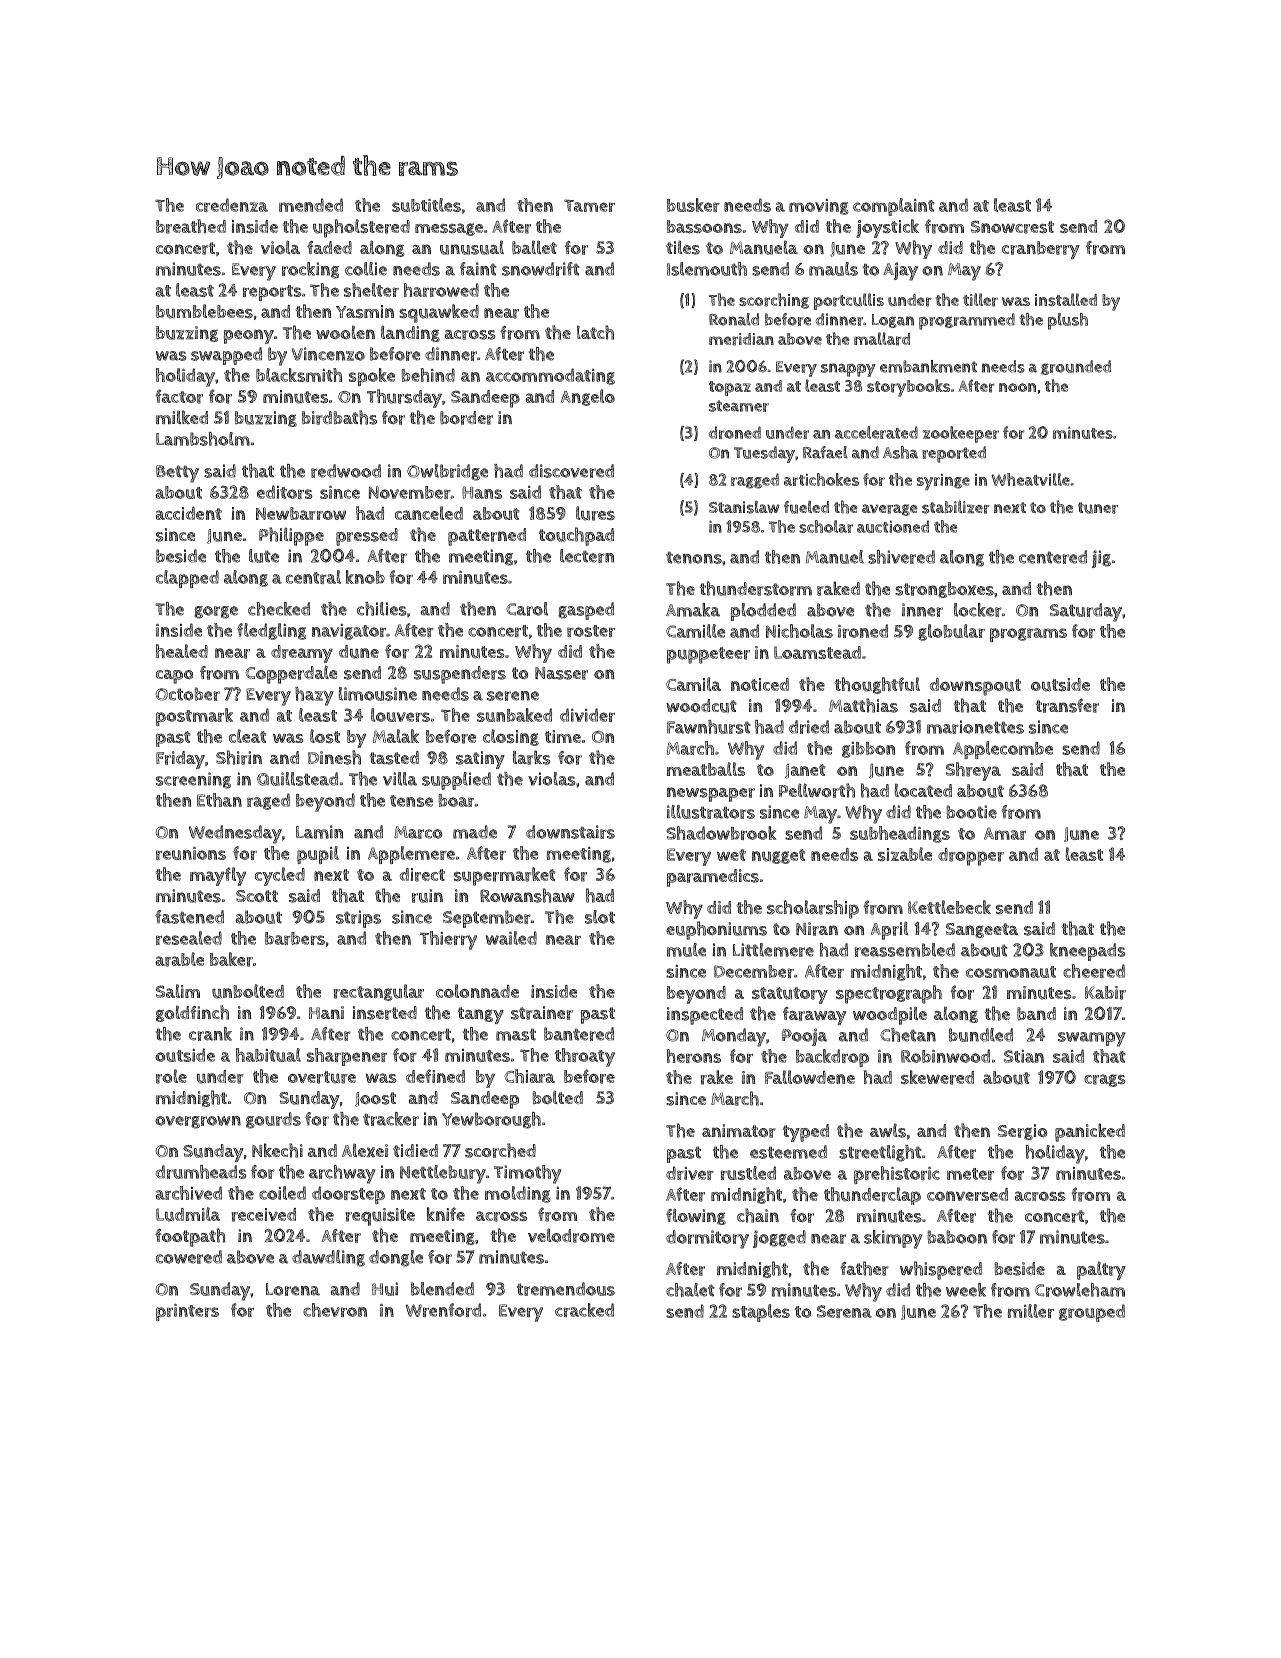 The width and height of the document is (1281, 1658). I want to click on syringe, so click(943, 482).
